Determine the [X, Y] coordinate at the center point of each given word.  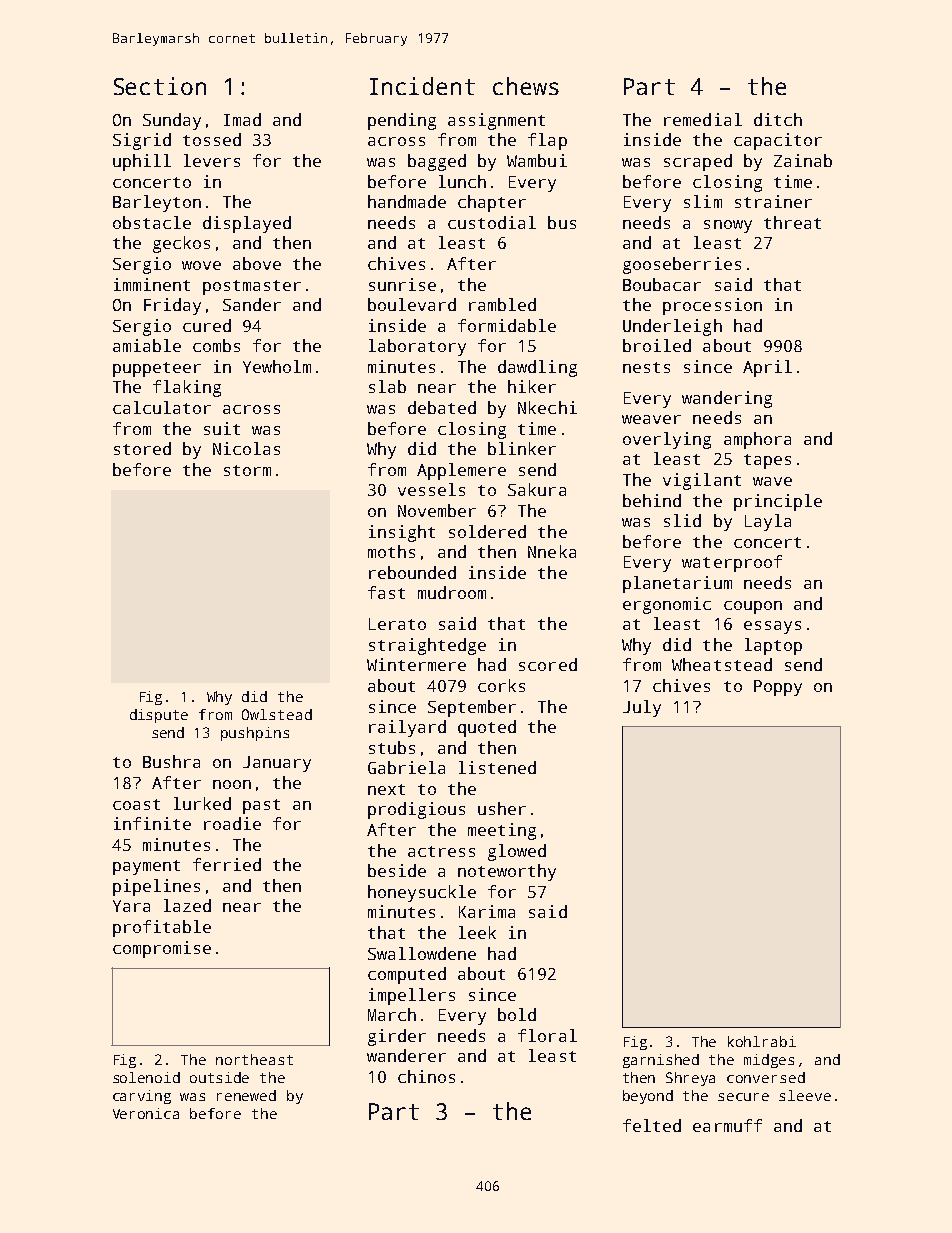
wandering [727, 399]
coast [136, 804]
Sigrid [142, 141]
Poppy [778, 688]
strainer [773, 201]
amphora [757, 440]
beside [397, 870]
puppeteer [157, 369]
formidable [507, 325]
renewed [246, 1095]
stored [142, 448]
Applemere [461, 471]
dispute [159, 716]
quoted [487, 728]
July [642, 708]
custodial [492, 222]
